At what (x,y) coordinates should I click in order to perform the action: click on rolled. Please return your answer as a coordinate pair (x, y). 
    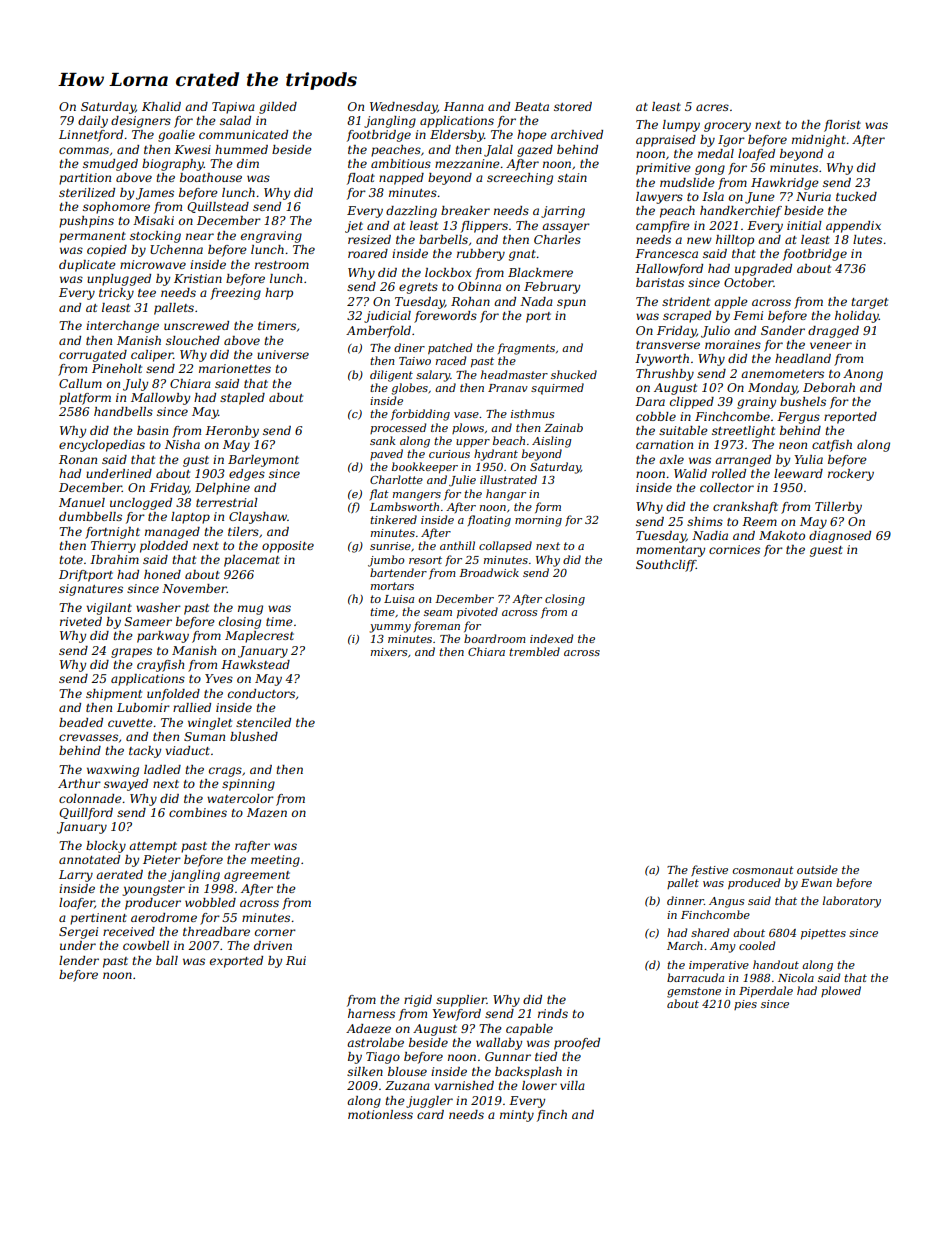
    Looking at the image, I should click on (729, 473).
